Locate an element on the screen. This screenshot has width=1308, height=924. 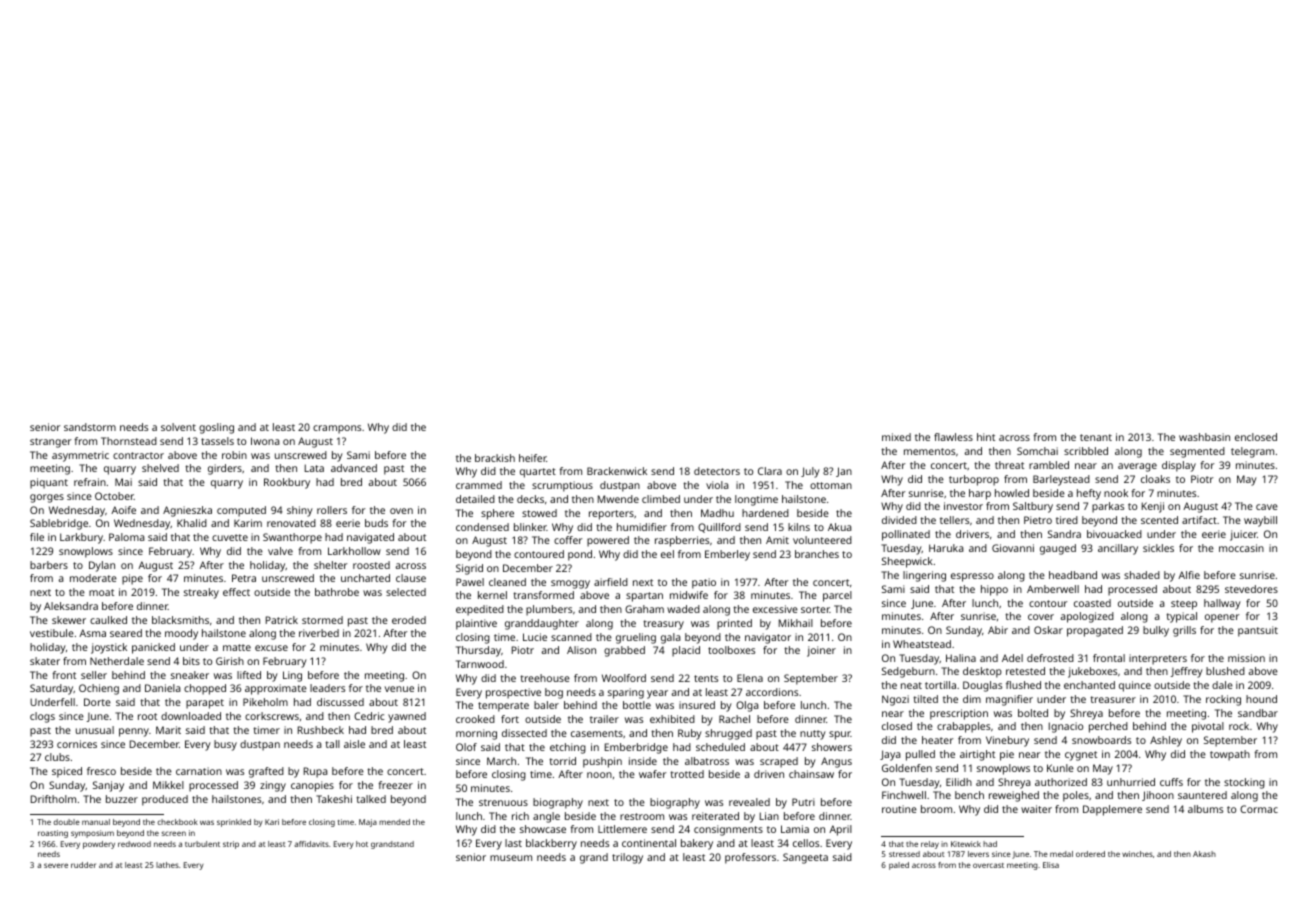
panicked is located at coordinates (153, 648).
